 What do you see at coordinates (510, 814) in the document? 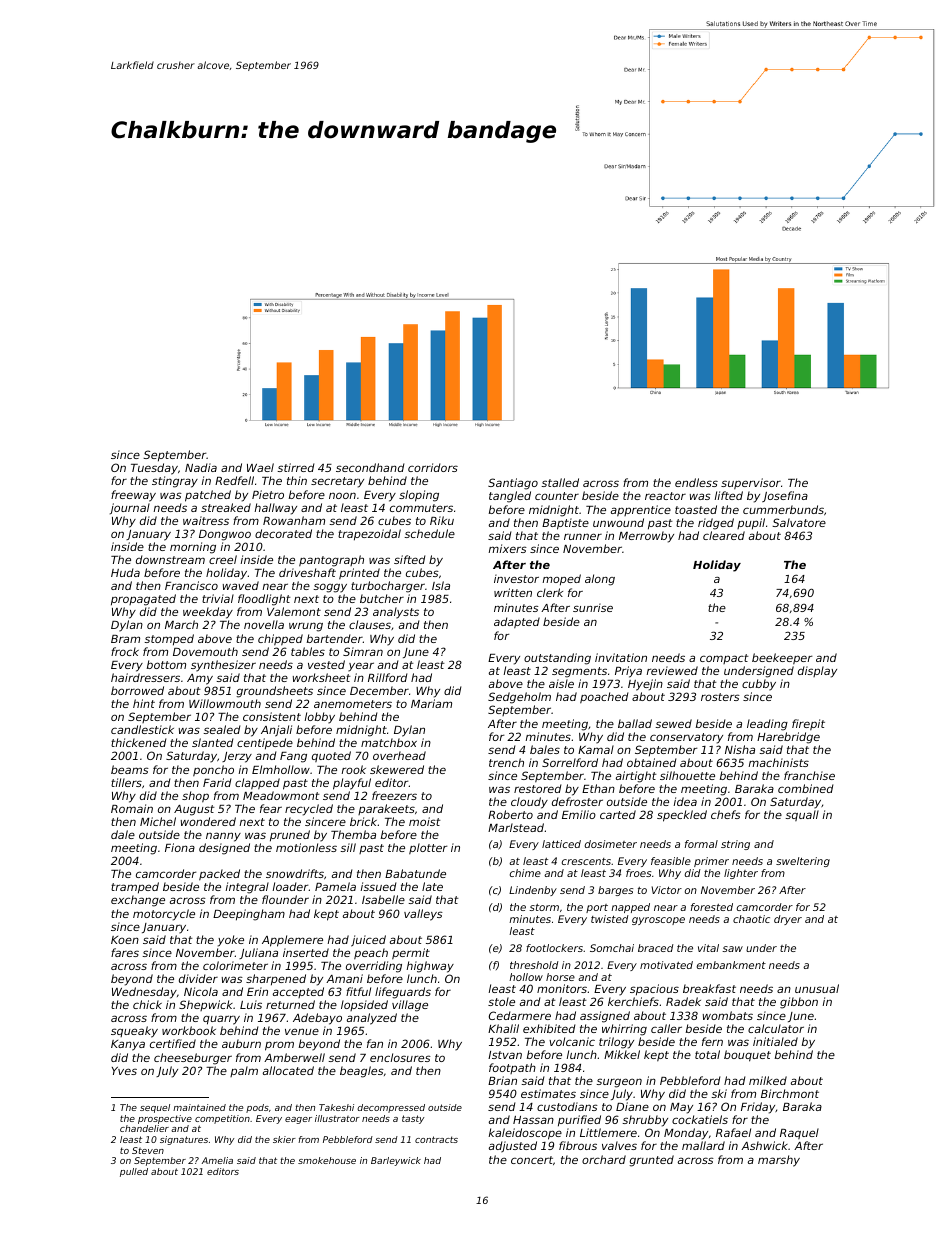
I see `Roberto` at bounding box center [510, 814].
